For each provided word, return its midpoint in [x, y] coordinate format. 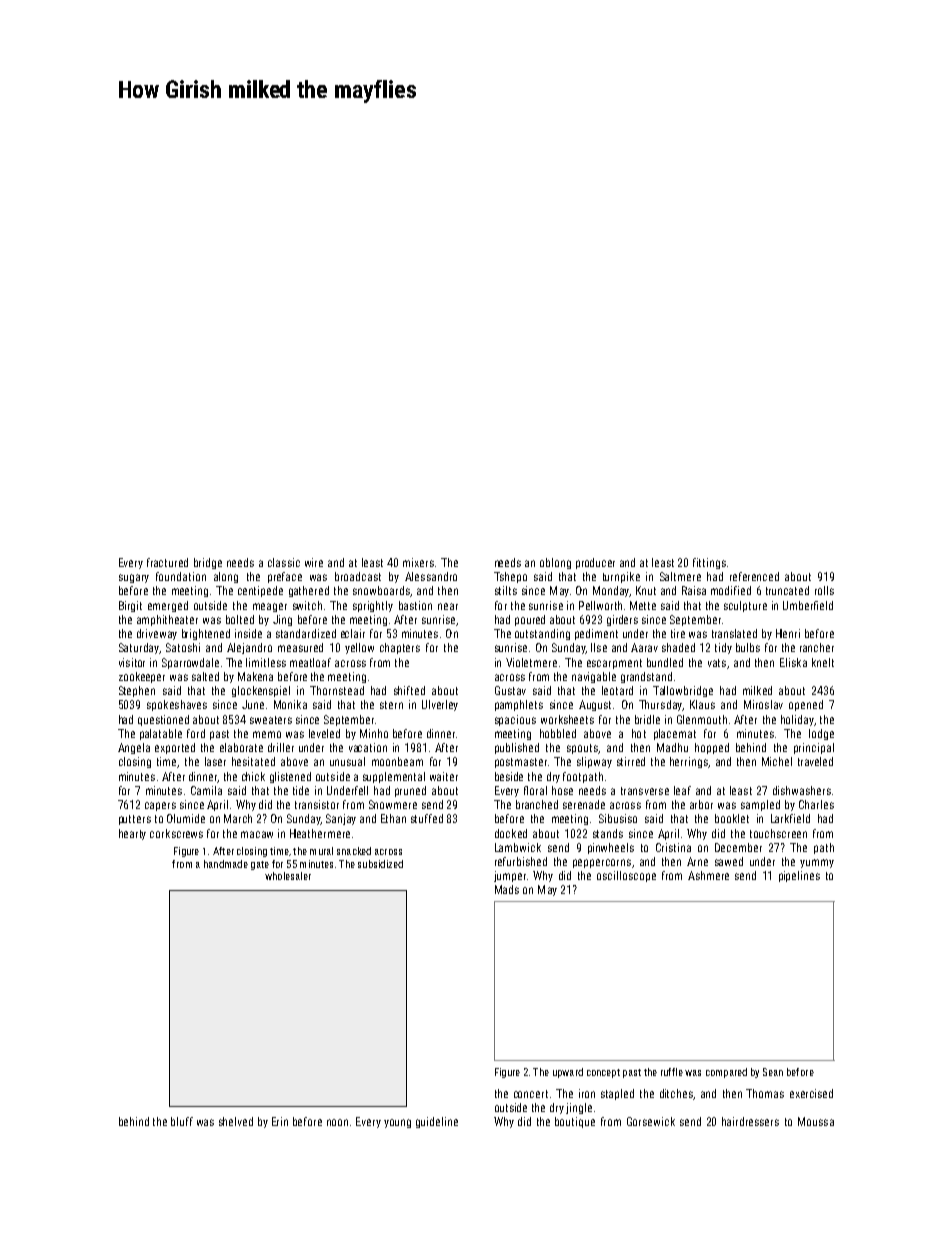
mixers [418, 562]
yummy [817, 863]
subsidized [380, 864]
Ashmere [708, 875]
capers [160, 806]
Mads [507, 889]
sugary [134, 578]
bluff [182, 1121]
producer [595, 563]
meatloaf [310, 662]
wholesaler [288, 876]
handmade [226, 864]
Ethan [393, 818]
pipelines [799, 876]
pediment [596, 634]
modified [731, 590]
